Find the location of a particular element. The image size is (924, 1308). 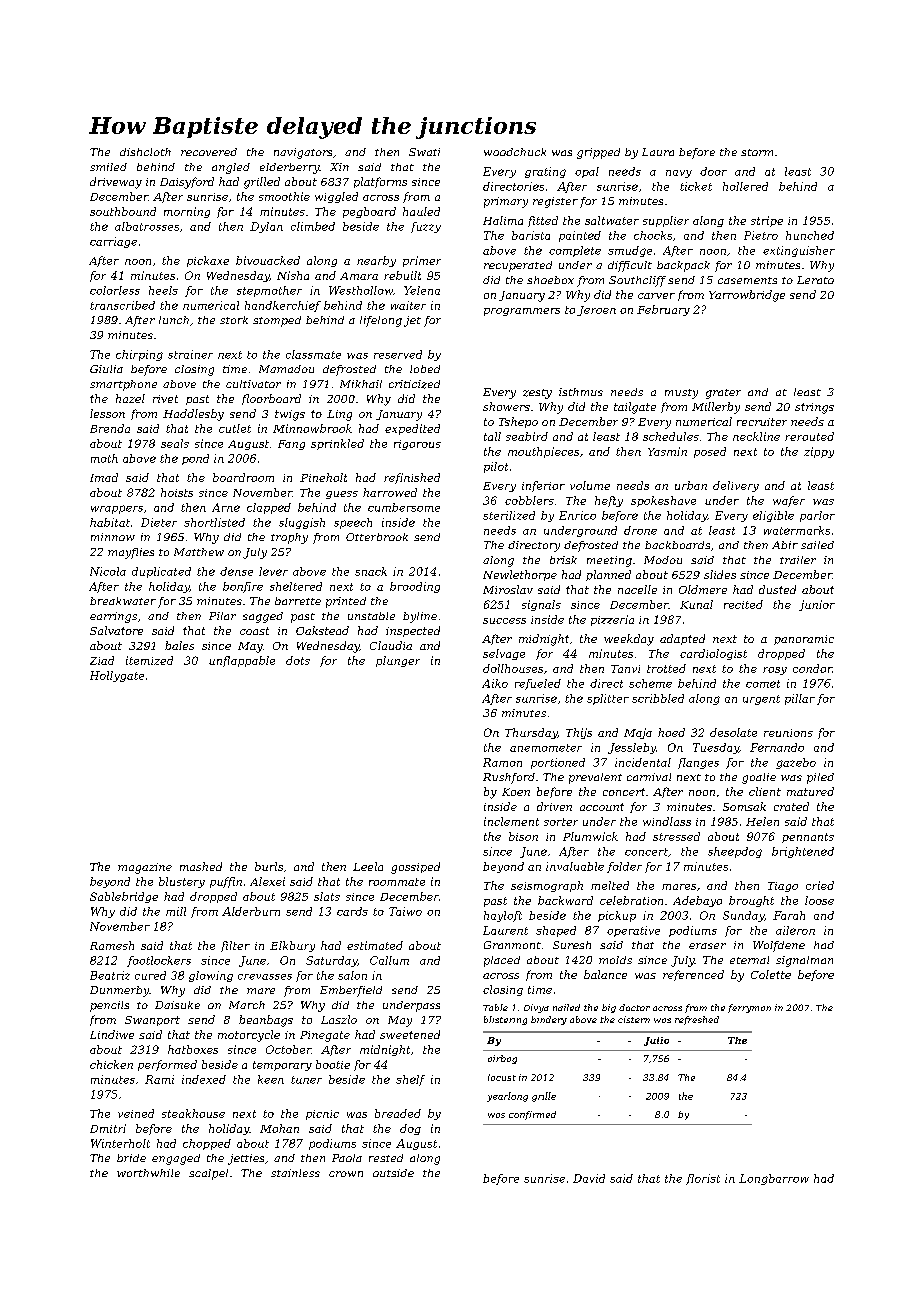

hatboxes is located at coordinates (193, 1049).
